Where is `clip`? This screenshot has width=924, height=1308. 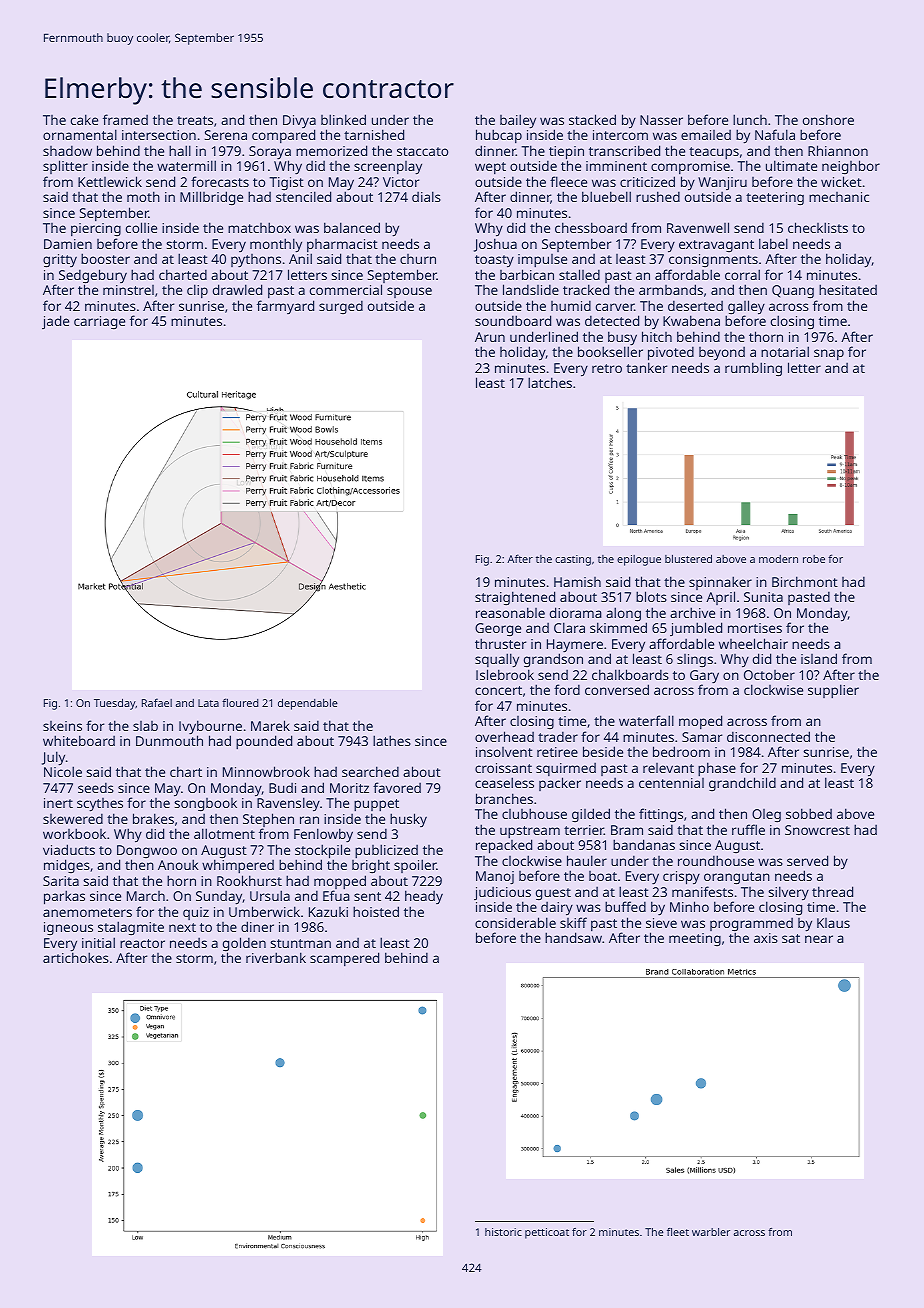 clip is located at coordinates (197, 291).
